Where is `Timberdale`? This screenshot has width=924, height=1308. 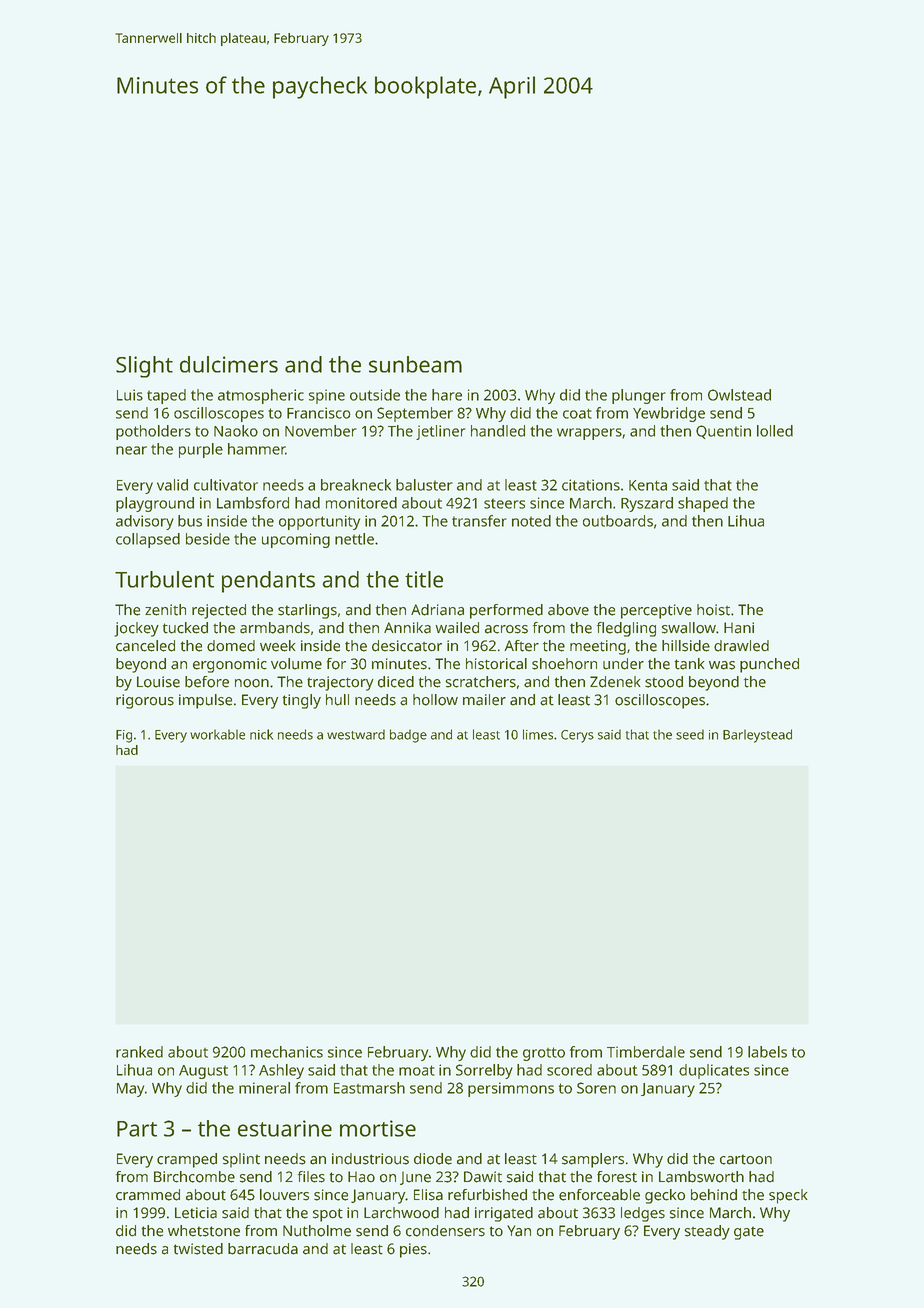
Timberdale is located at coordinates (646, 1052).
